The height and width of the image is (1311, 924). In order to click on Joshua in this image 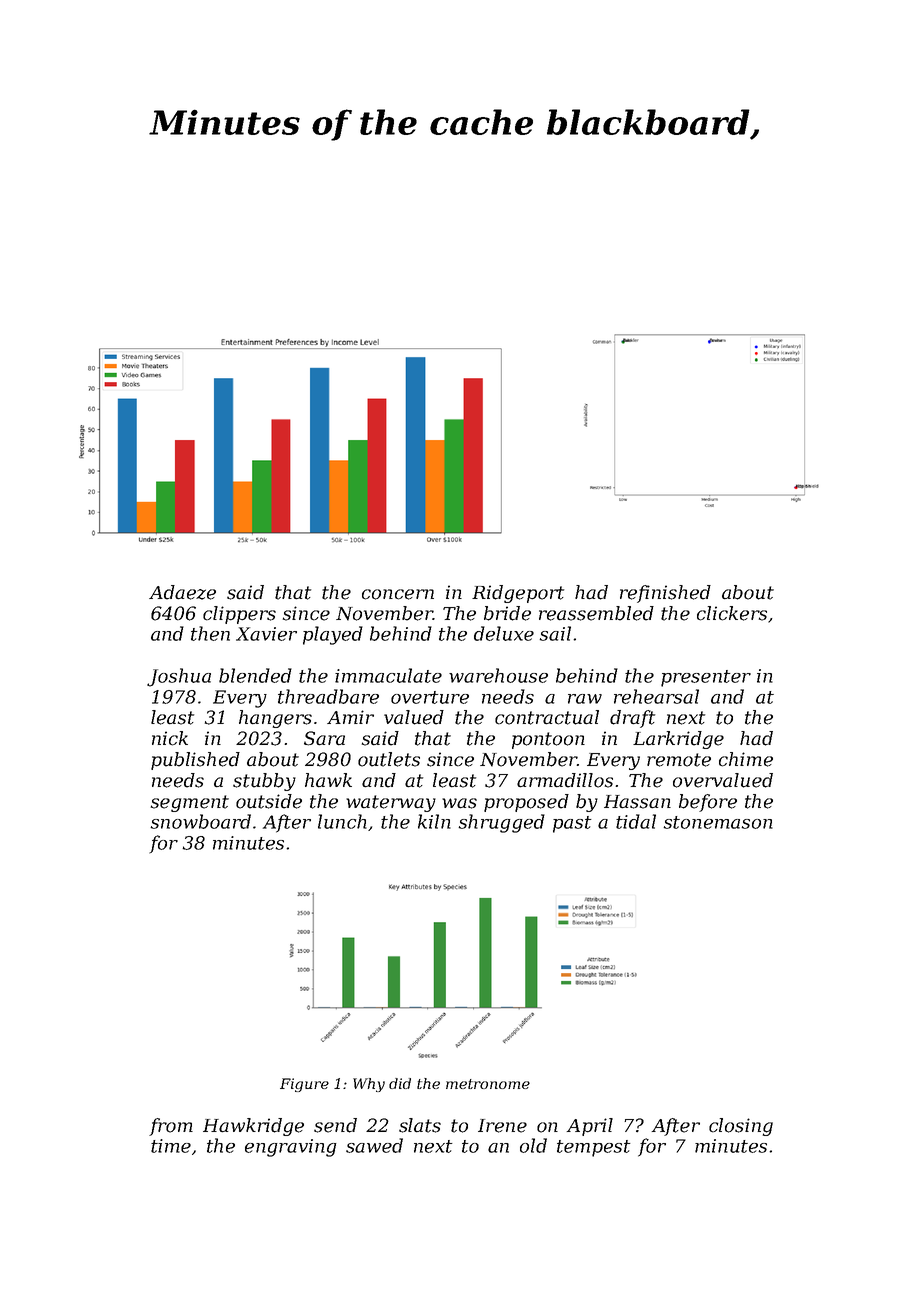, I will do `click(179, 677)`.
